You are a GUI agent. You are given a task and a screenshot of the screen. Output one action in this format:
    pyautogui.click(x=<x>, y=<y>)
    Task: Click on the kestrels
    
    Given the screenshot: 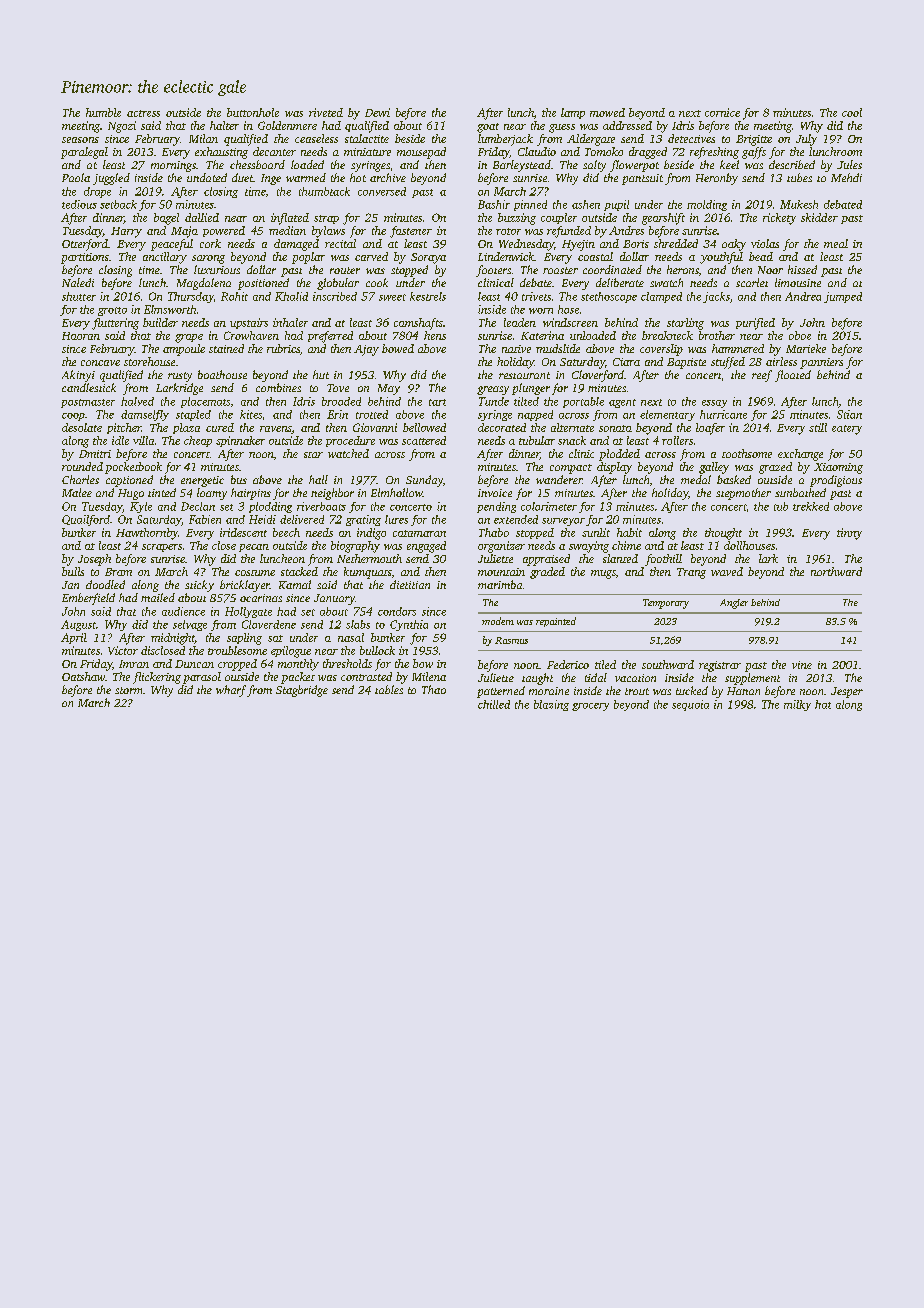 What is the action you would take?
    pyautogui.click(x=428, y=296)
